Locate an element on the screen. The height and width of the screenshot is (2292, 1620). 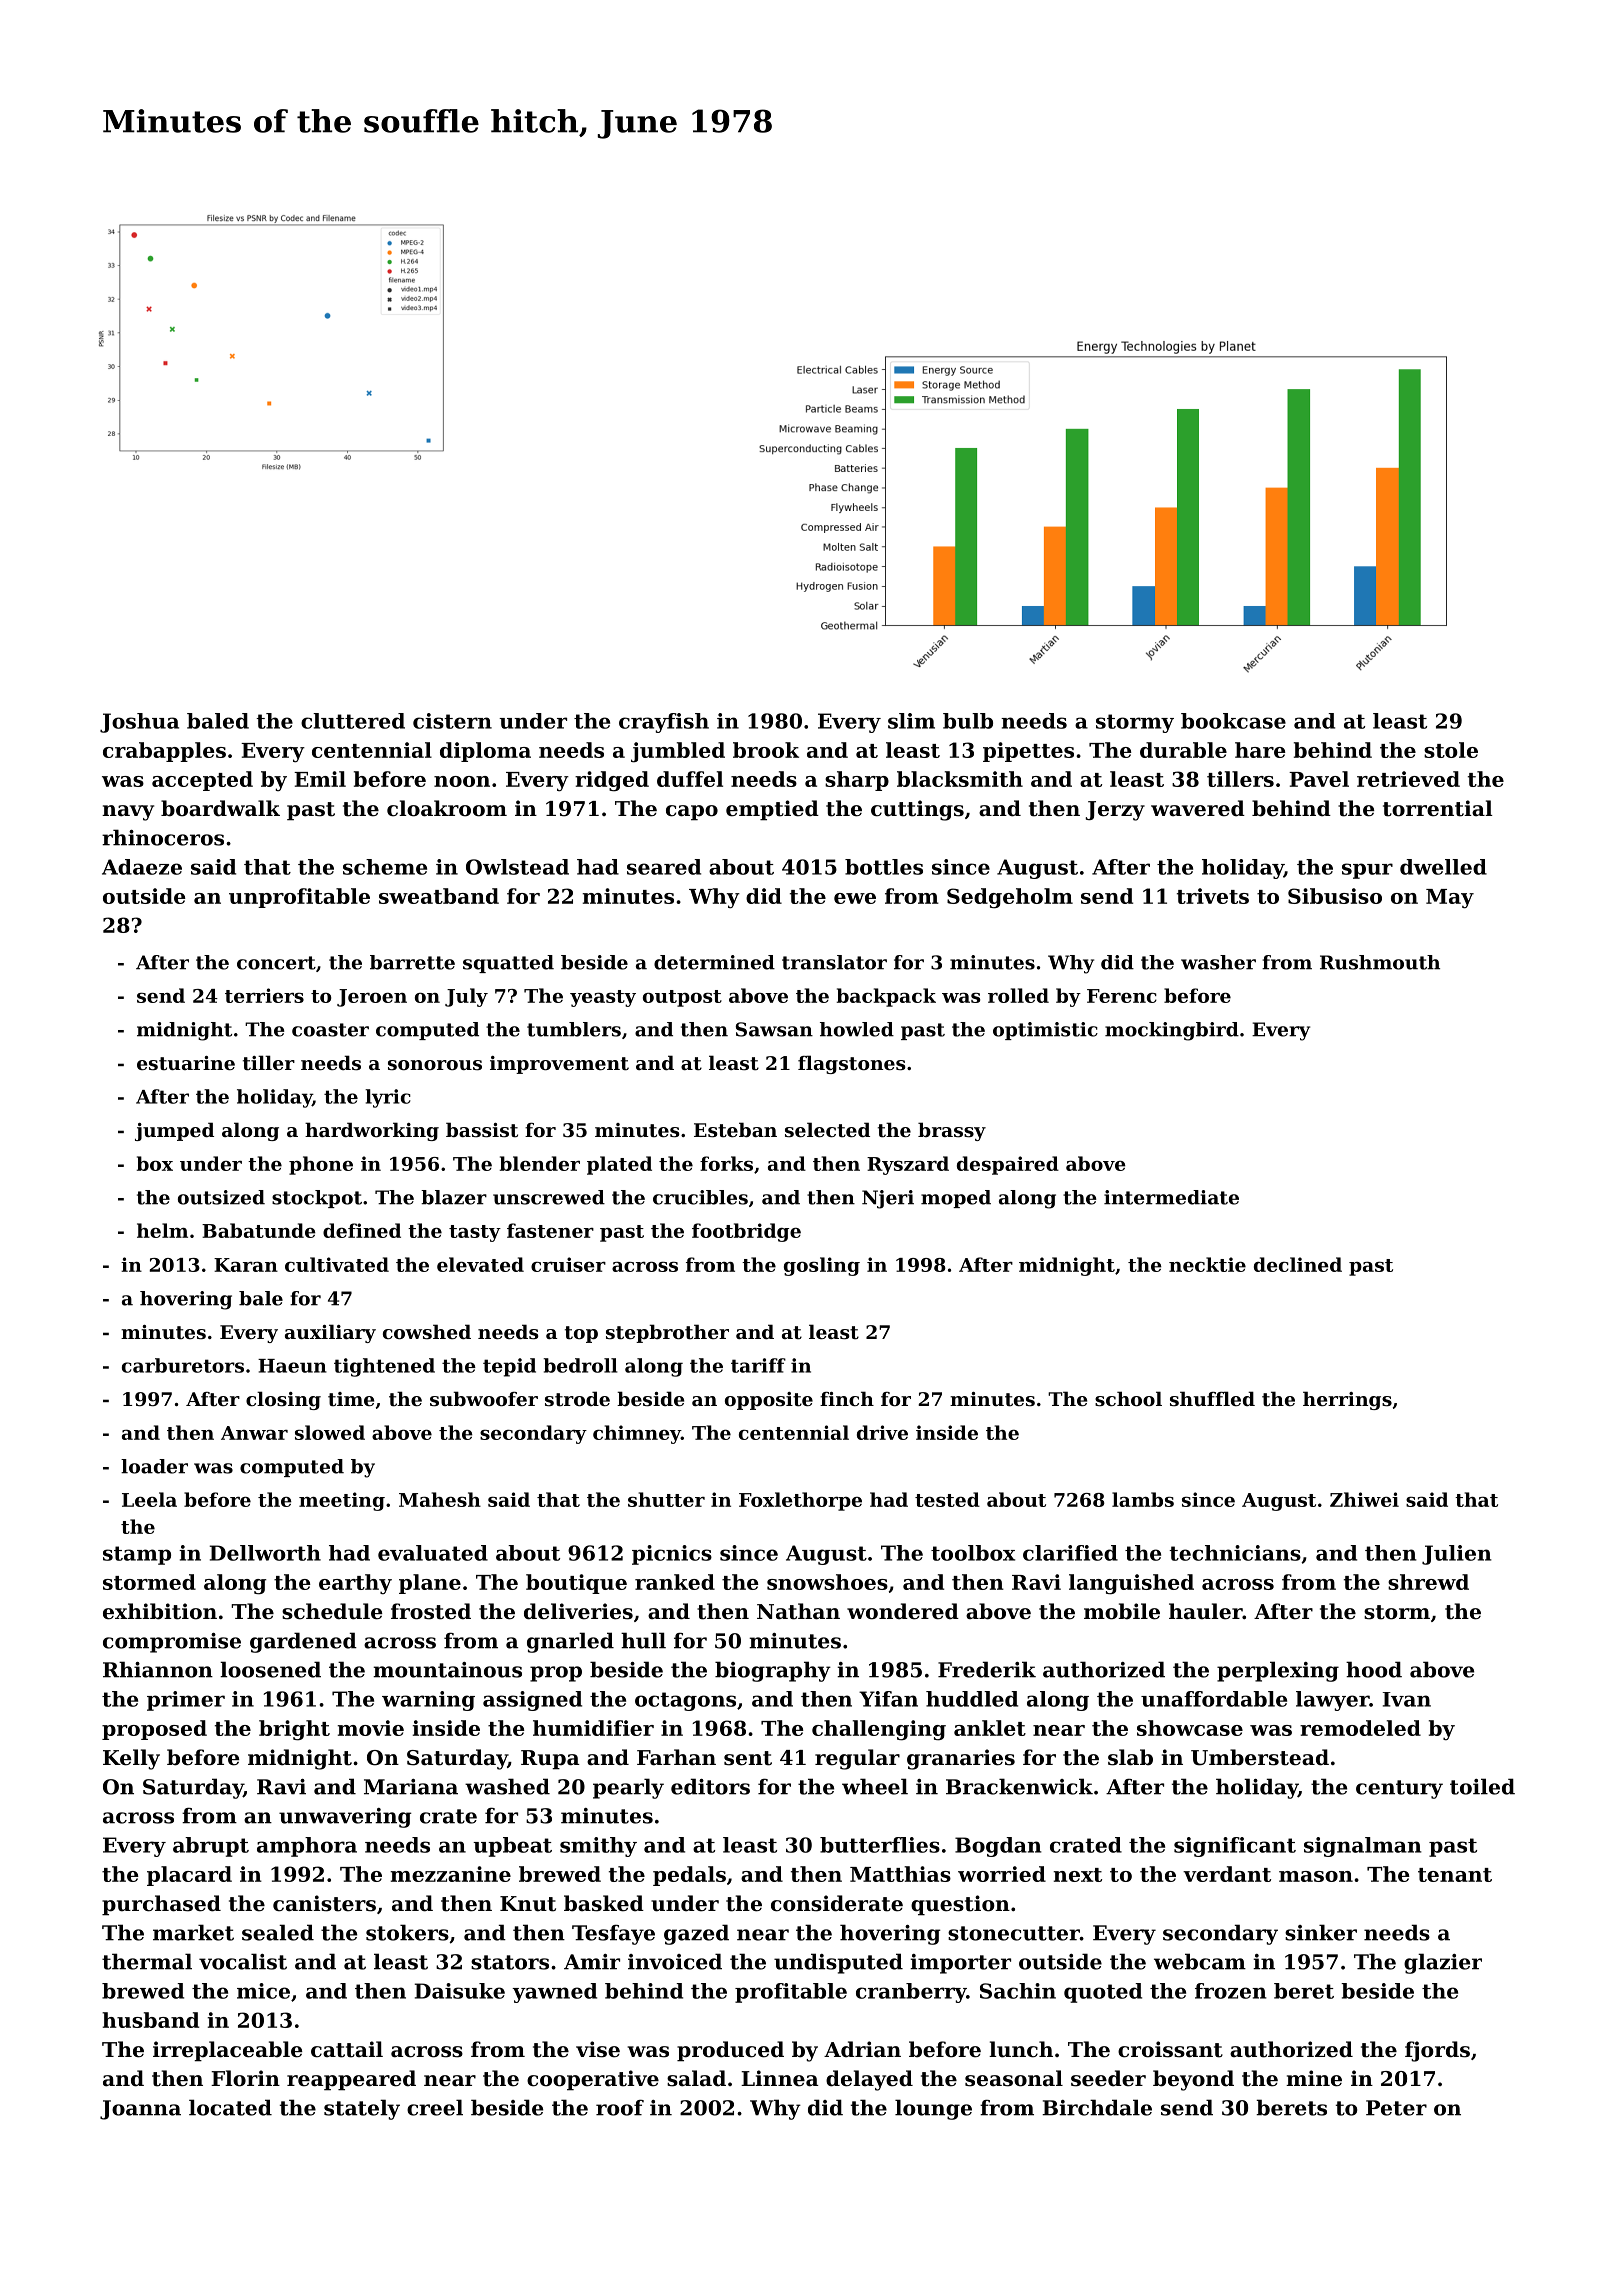
Ivan is located at coordinates (1407, 1699).
